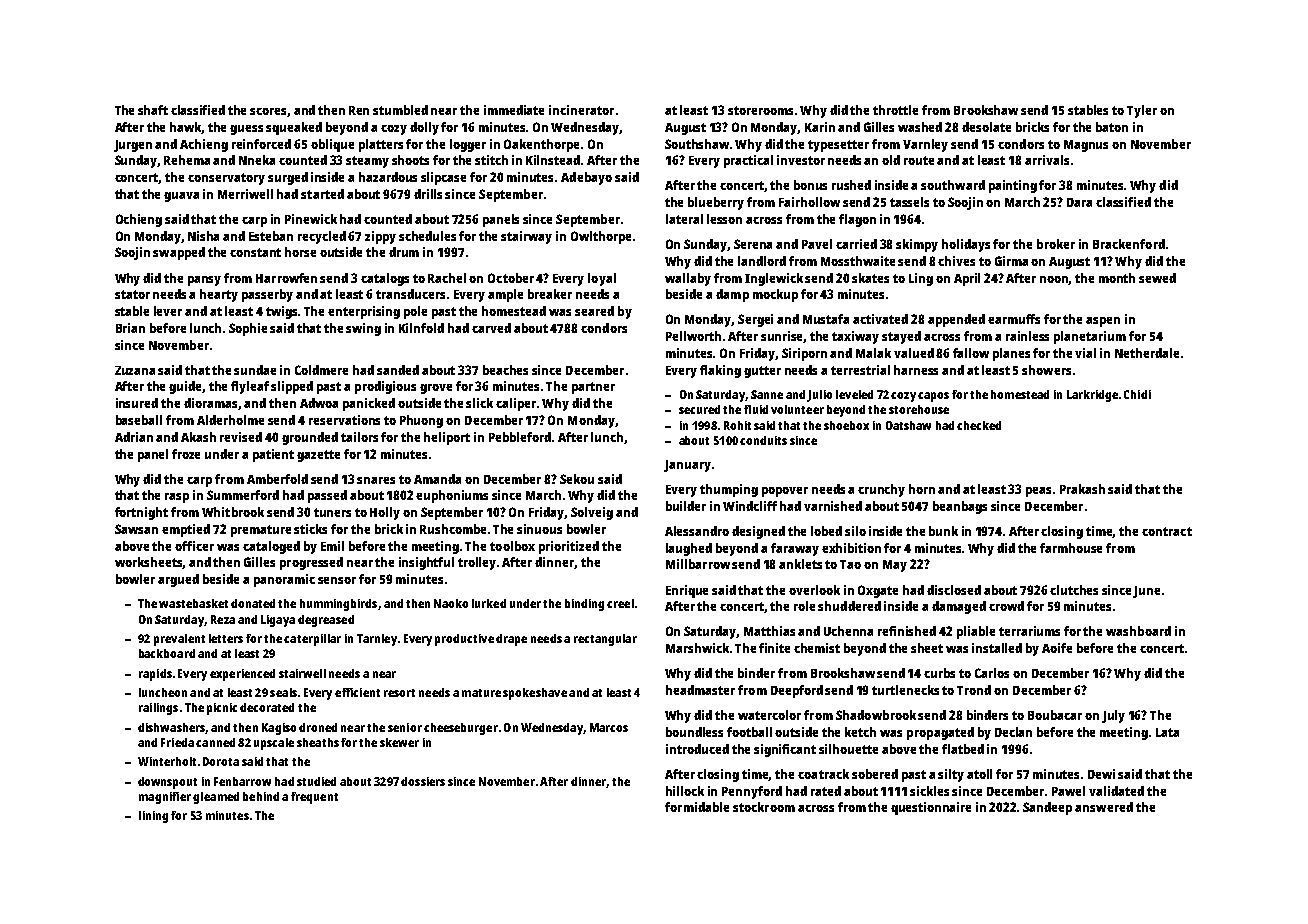 The image size is (1308, 924). What do you see at coordinates (697, 807) in the document?
I see `formidable` at bounding box center [697, 807].
